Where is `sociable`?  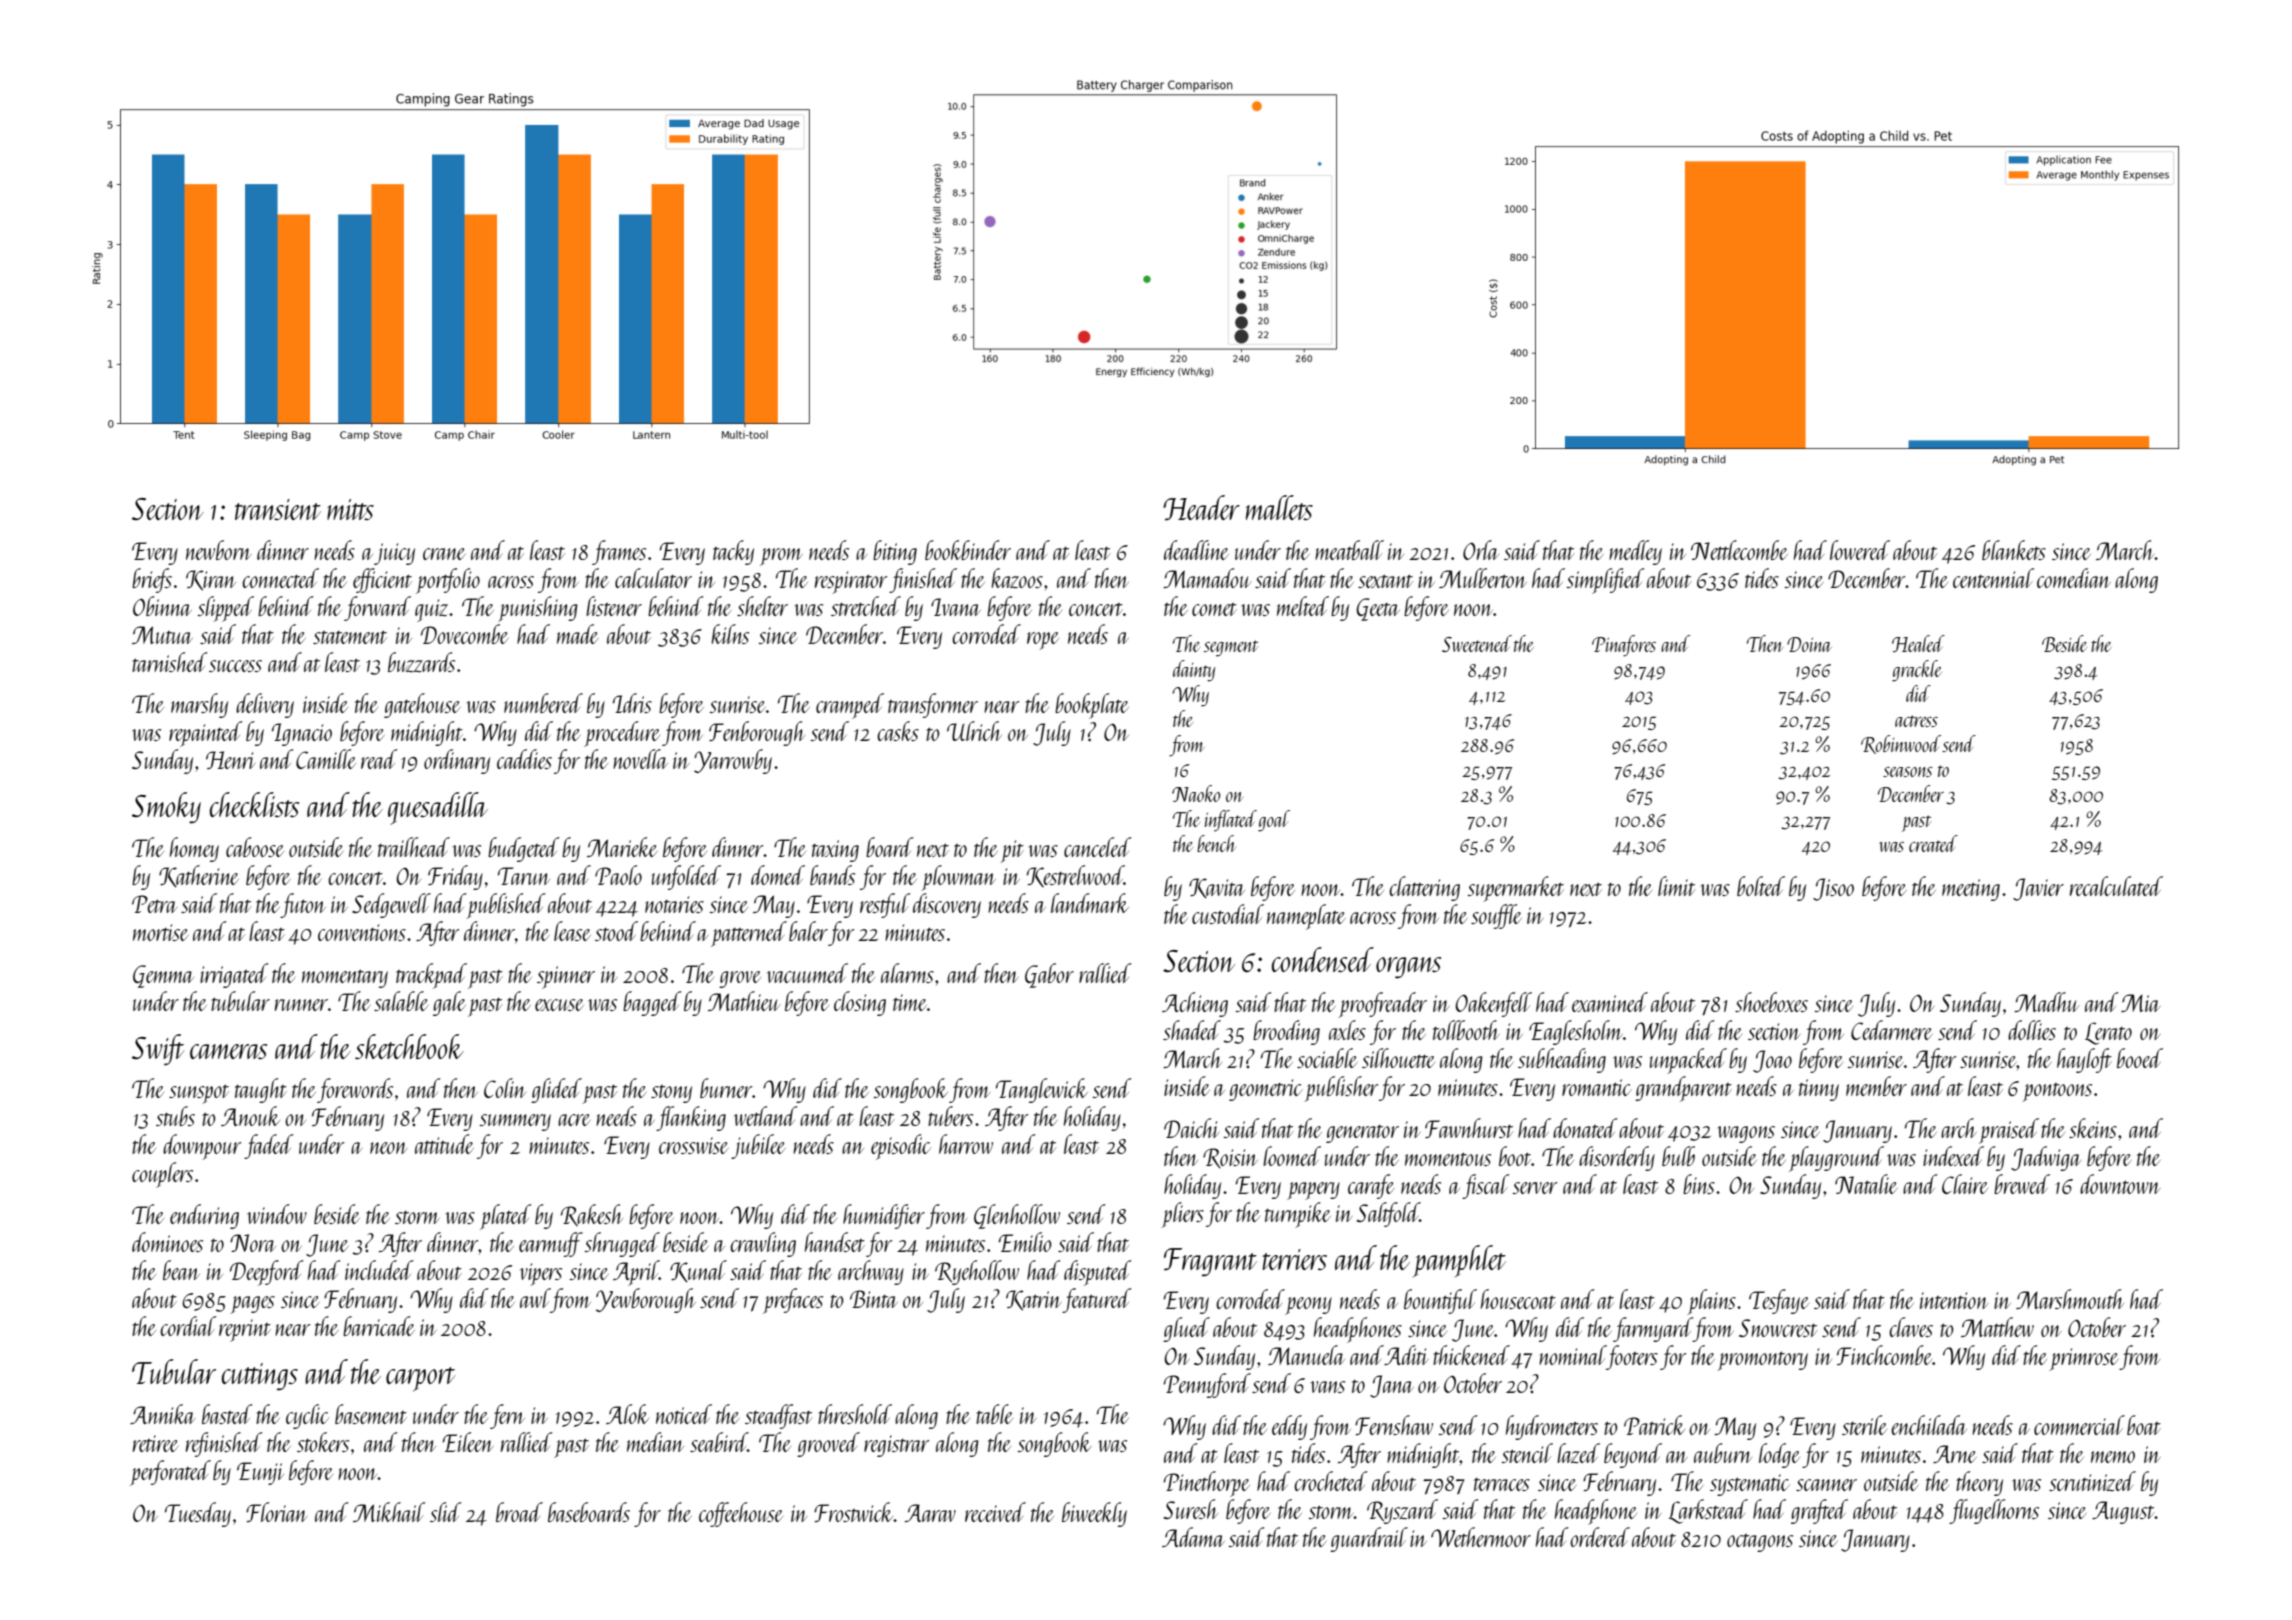
sociable is located at coordinates (1327, 1058).
